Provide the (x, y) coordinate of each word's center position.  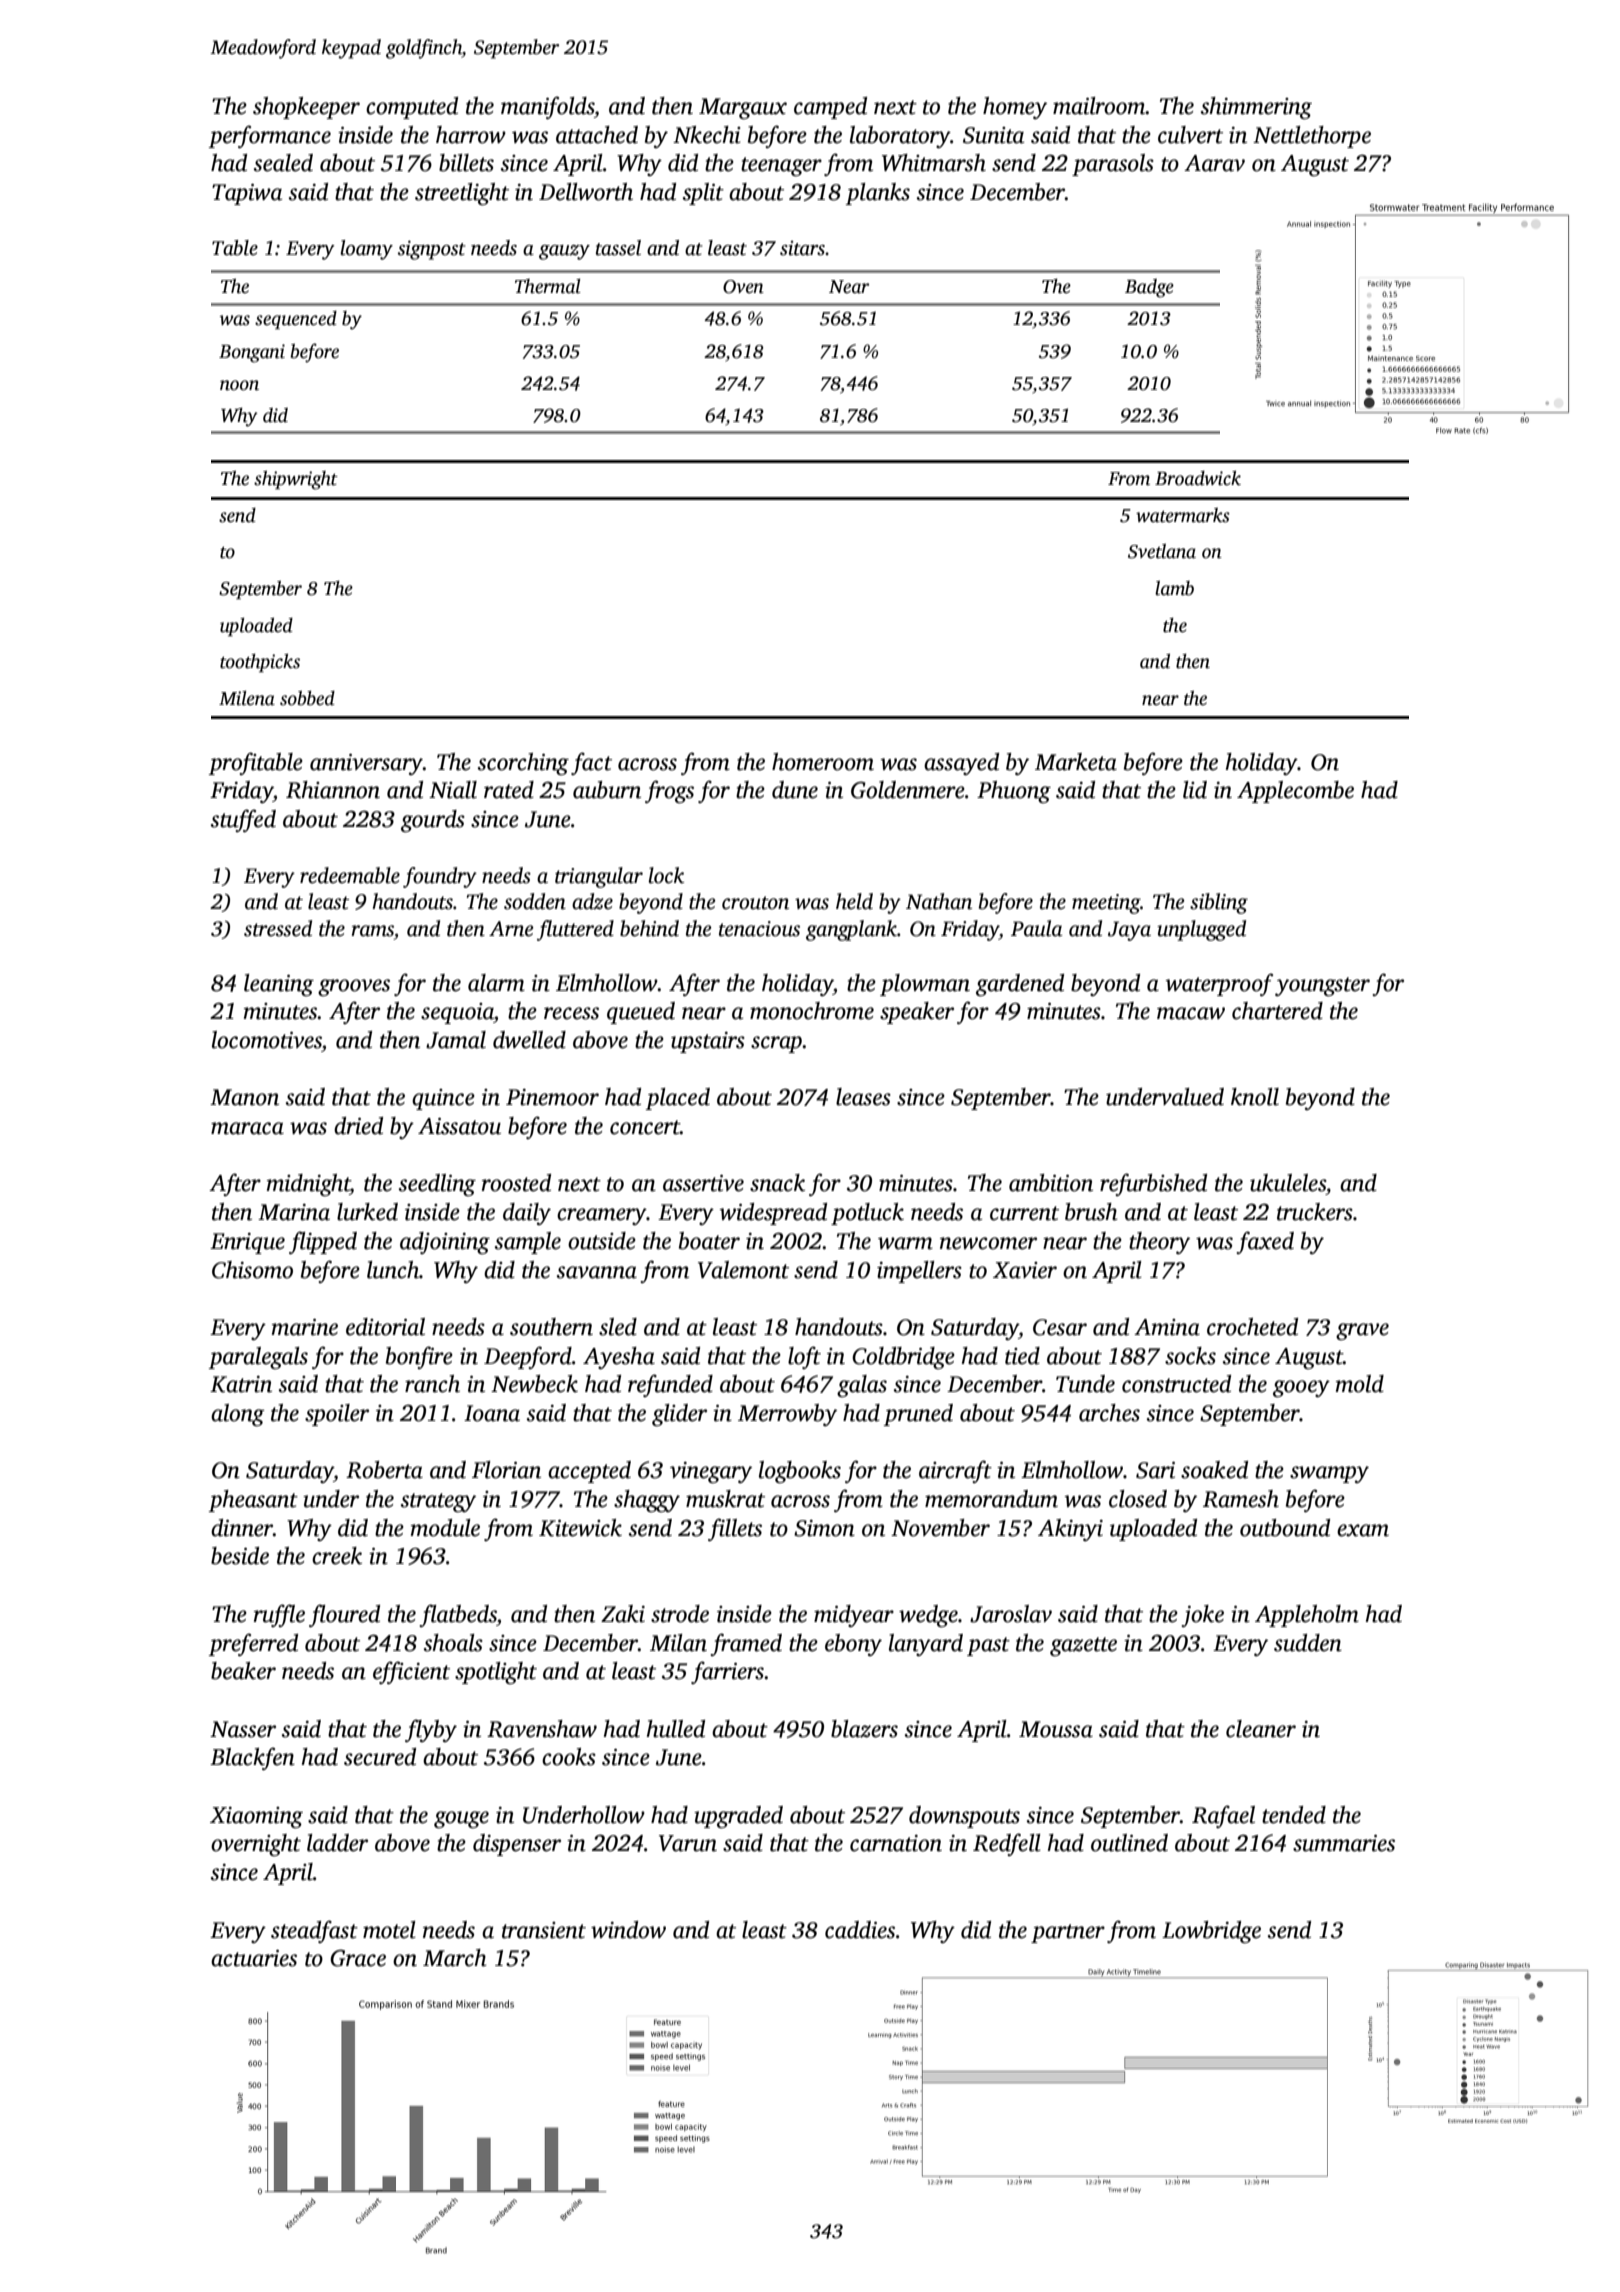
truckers (1315, 1212)
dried (358, 1126)
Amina (1167, 1327)
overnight (256, 1845)
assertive (703, 1183)
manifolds (547, 107)
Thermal (548, 286)
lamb (1174, 588)
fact (591, 763)
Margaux (743, 109)
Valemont (743, 1270)
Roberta (384, 1470)
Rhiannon (333, 790)
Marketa (1076, 762)
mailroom (1099, 106)
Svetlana (1162, 551)
